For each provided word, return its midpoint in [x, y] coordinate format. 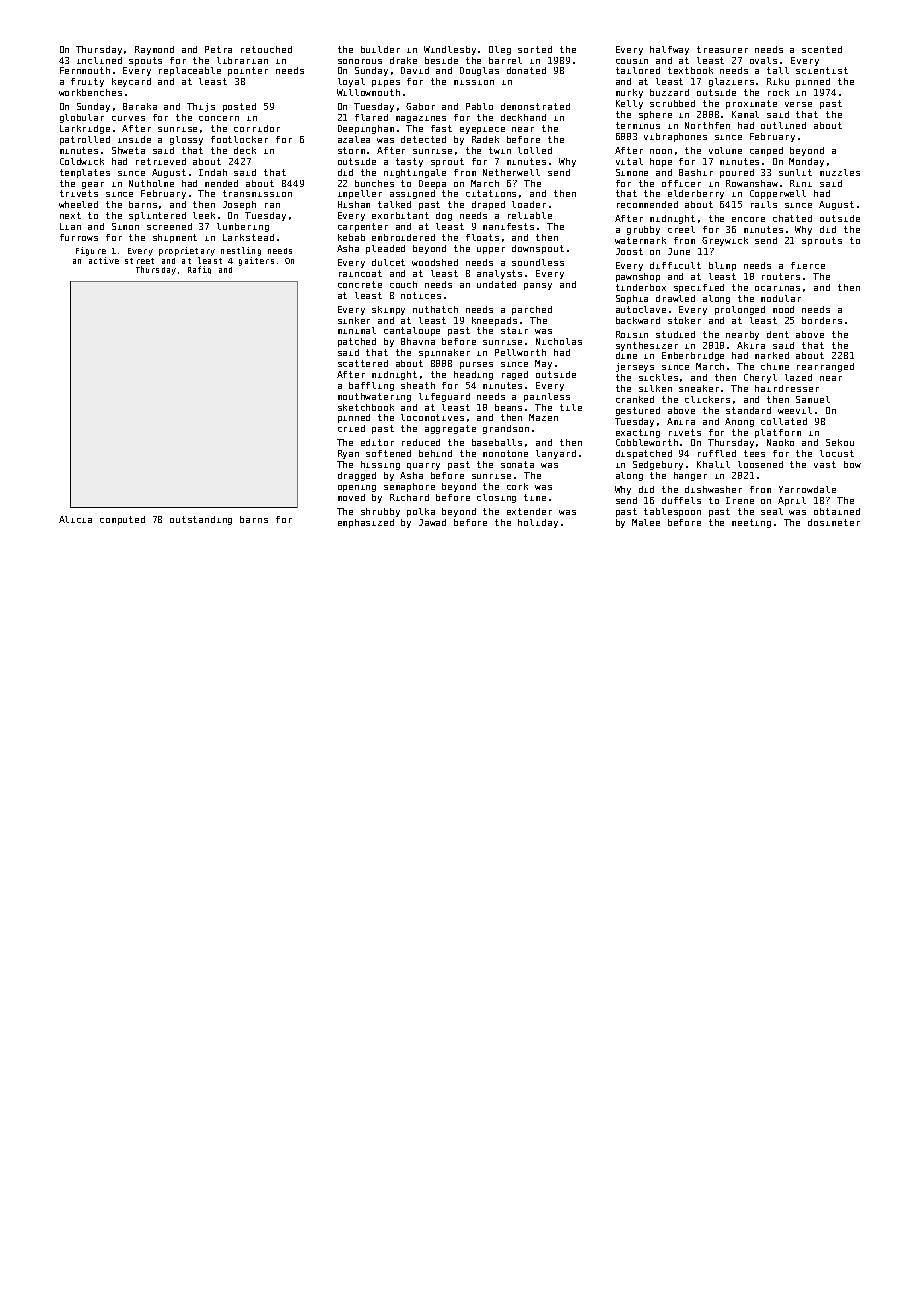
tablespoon [672, 512]
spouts [145, 61]
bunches [374, 183]
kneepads [494, 321]
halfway [669, 50]
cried [351, 428]
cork [517, 486]
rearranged [825, 367]
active [104, 260]
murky [629, 93]
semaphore [409, 487]
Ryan [348, 454]
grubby [643, 230]
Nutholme [151, 183]
